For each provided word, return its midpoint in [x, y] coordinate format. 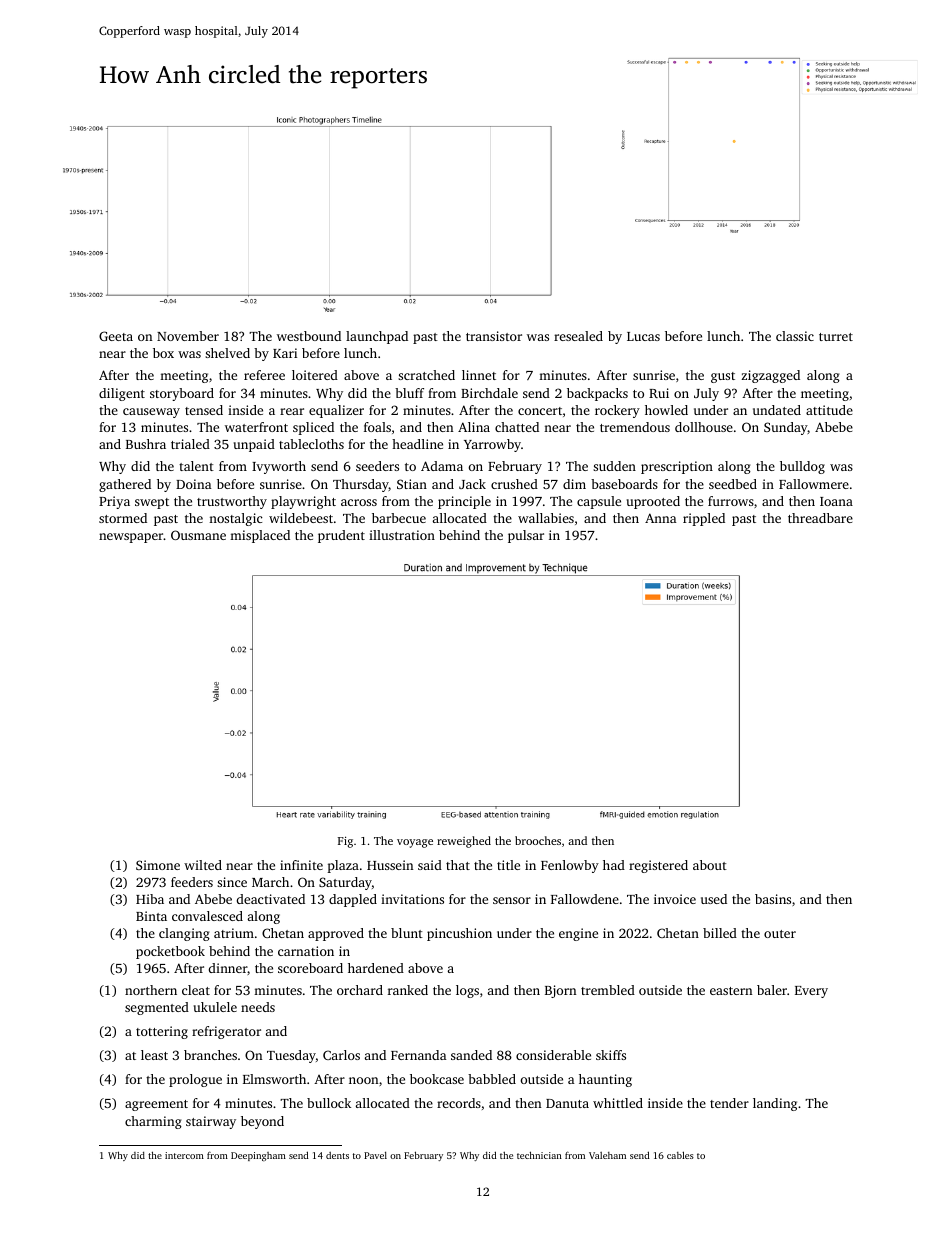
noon [363, 1080]
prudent [341, 536]
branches [210, 1055]
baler [772, 990]
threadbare [820, 518]
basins [773, 899]
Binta [151, 916]
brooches [538, 840]
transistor [494, 336]
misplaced [260, 536]
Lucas [643, 336]
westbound [309, 336]
